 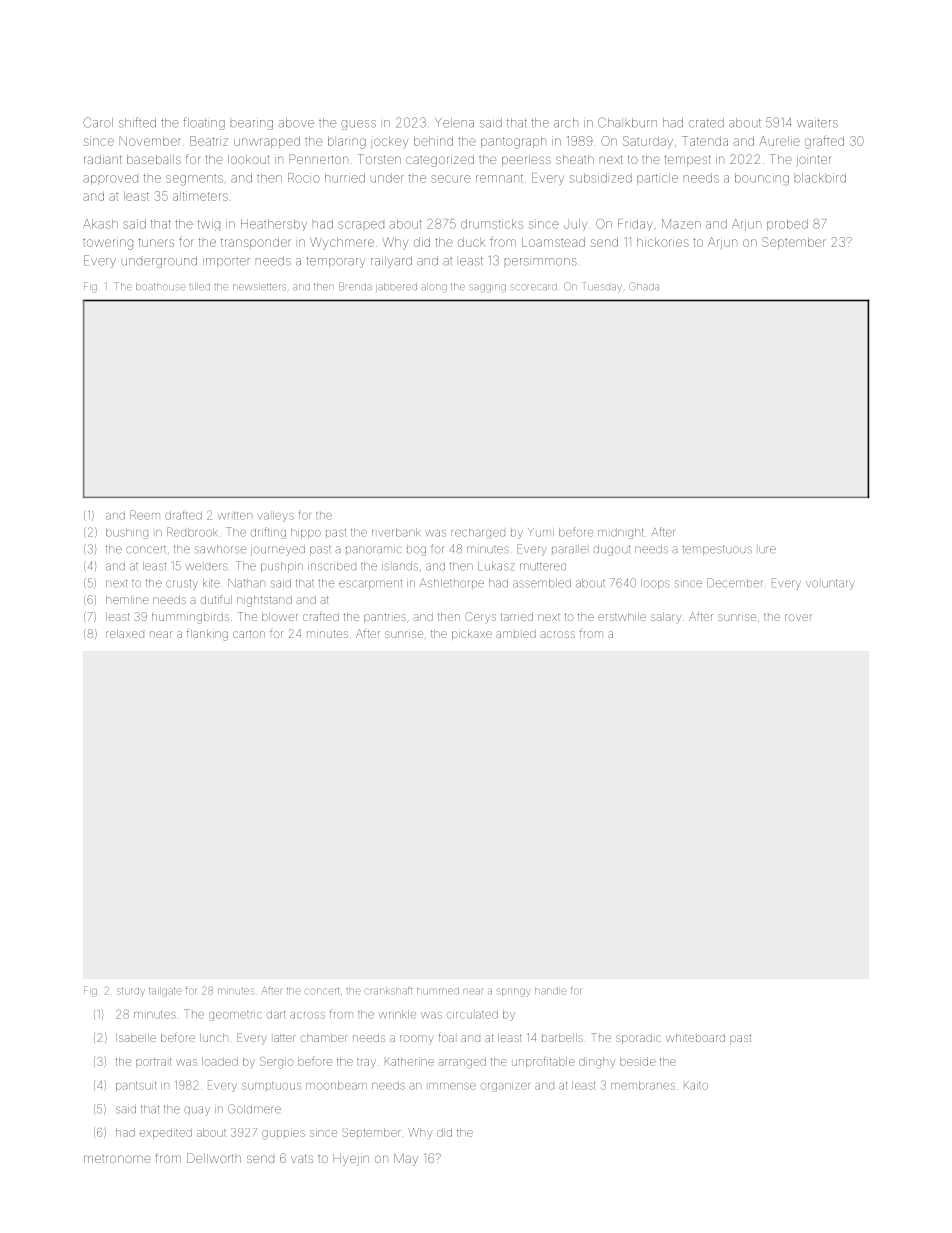 I want to click on pickaxe, so click(x=472, y=634).
